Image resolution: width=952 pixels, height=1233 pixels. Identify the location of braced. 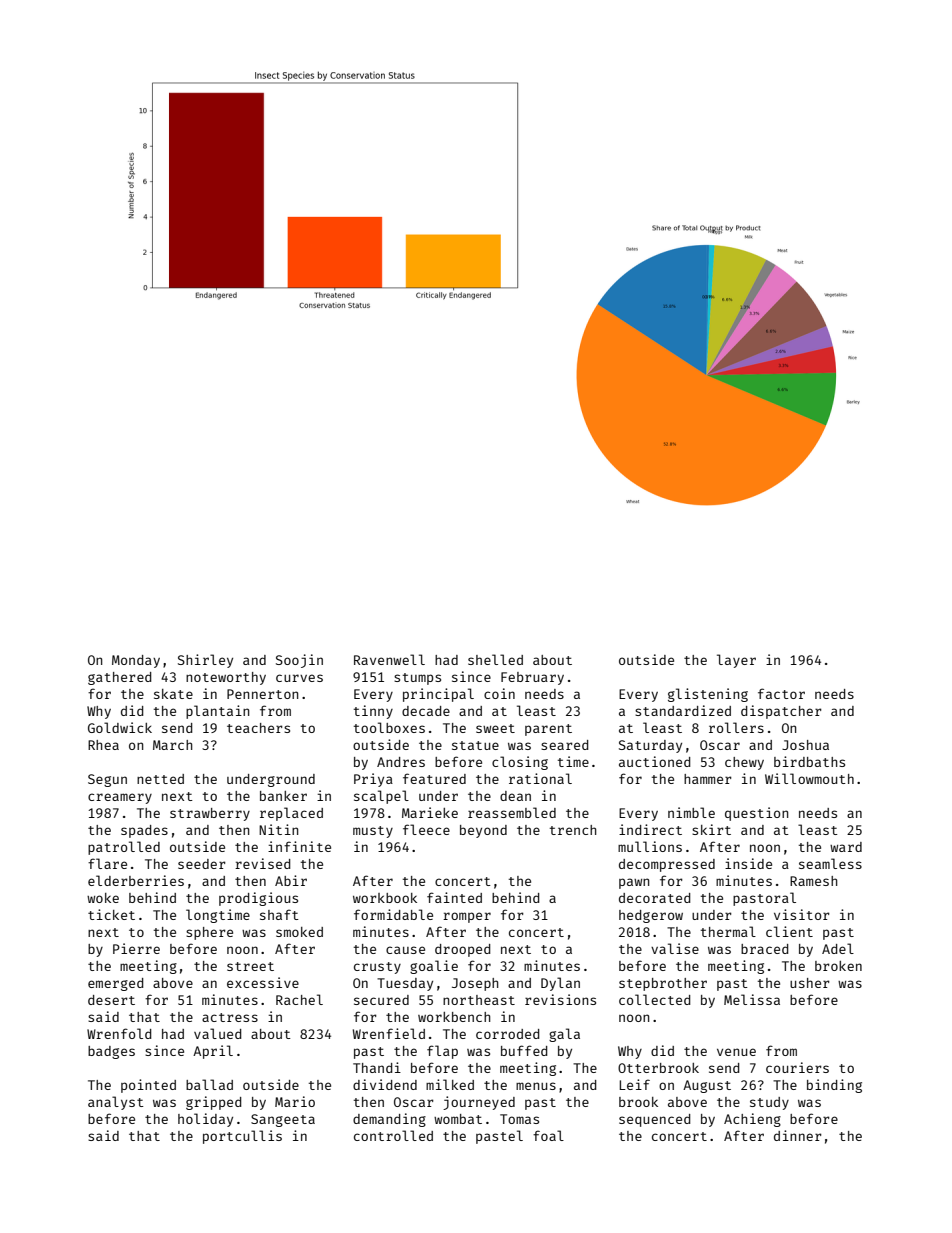
(764, 949).
